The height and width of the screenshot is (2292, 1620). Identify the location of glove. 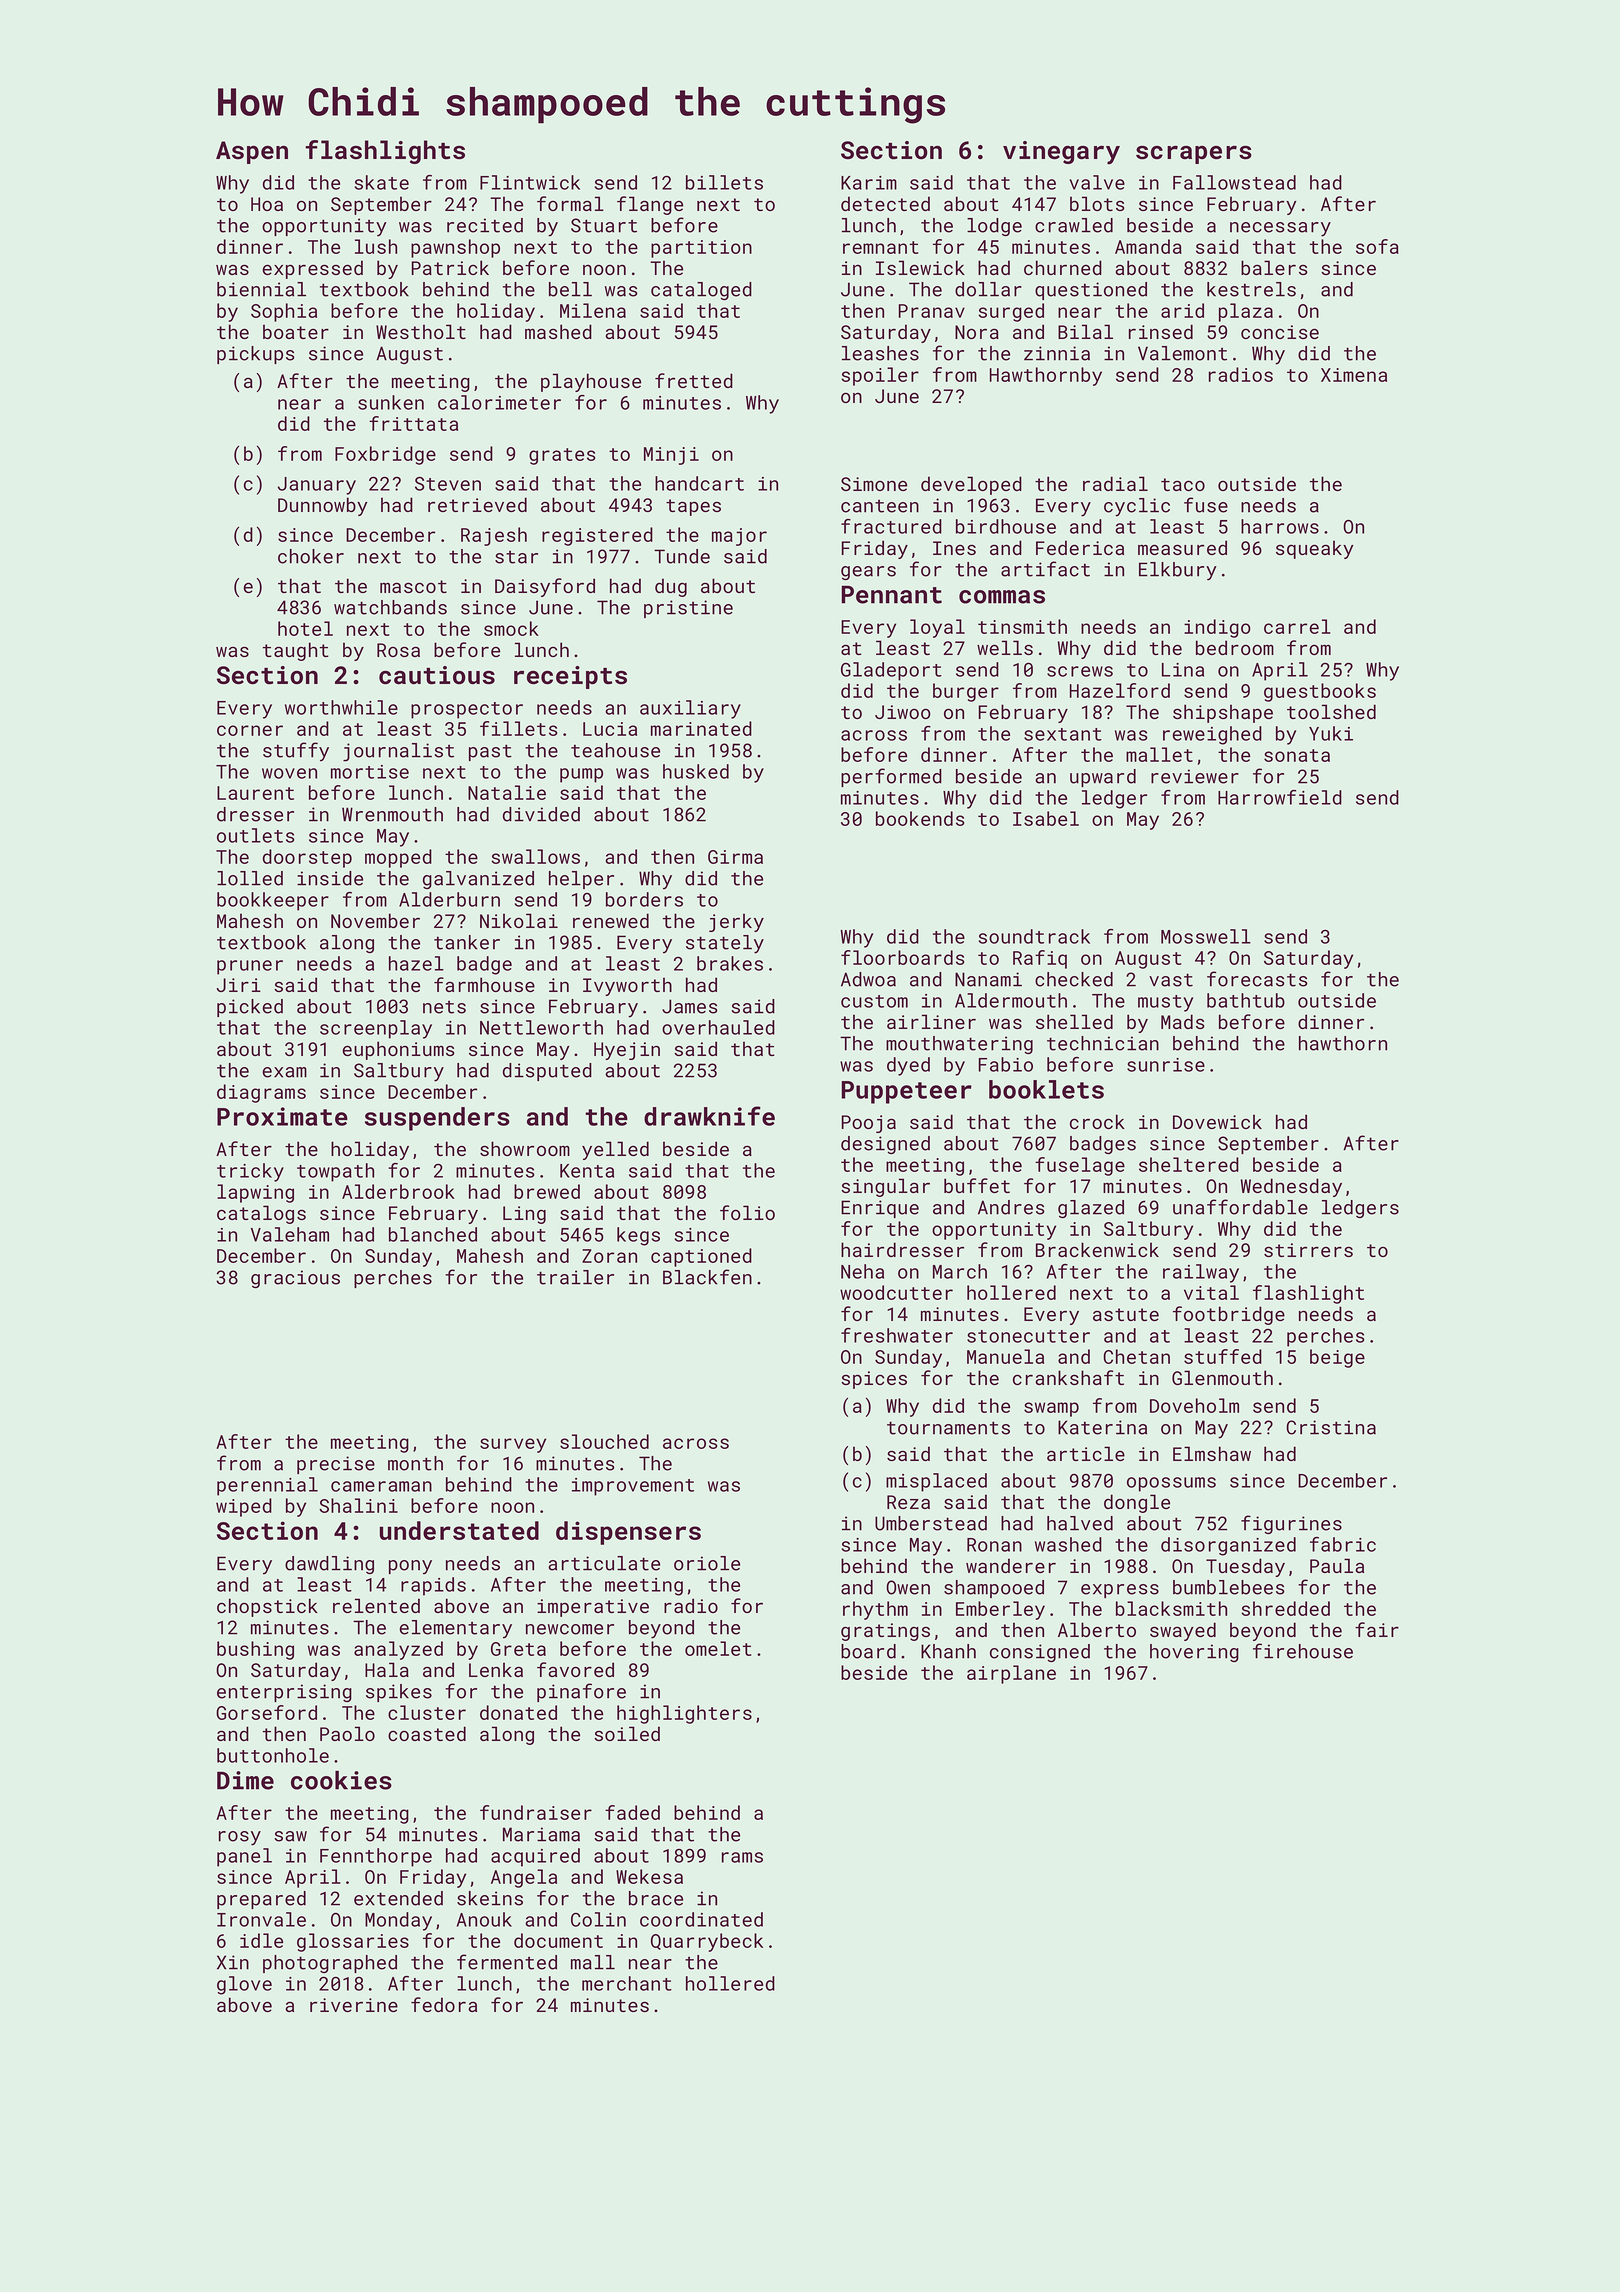
(244, 1985).
